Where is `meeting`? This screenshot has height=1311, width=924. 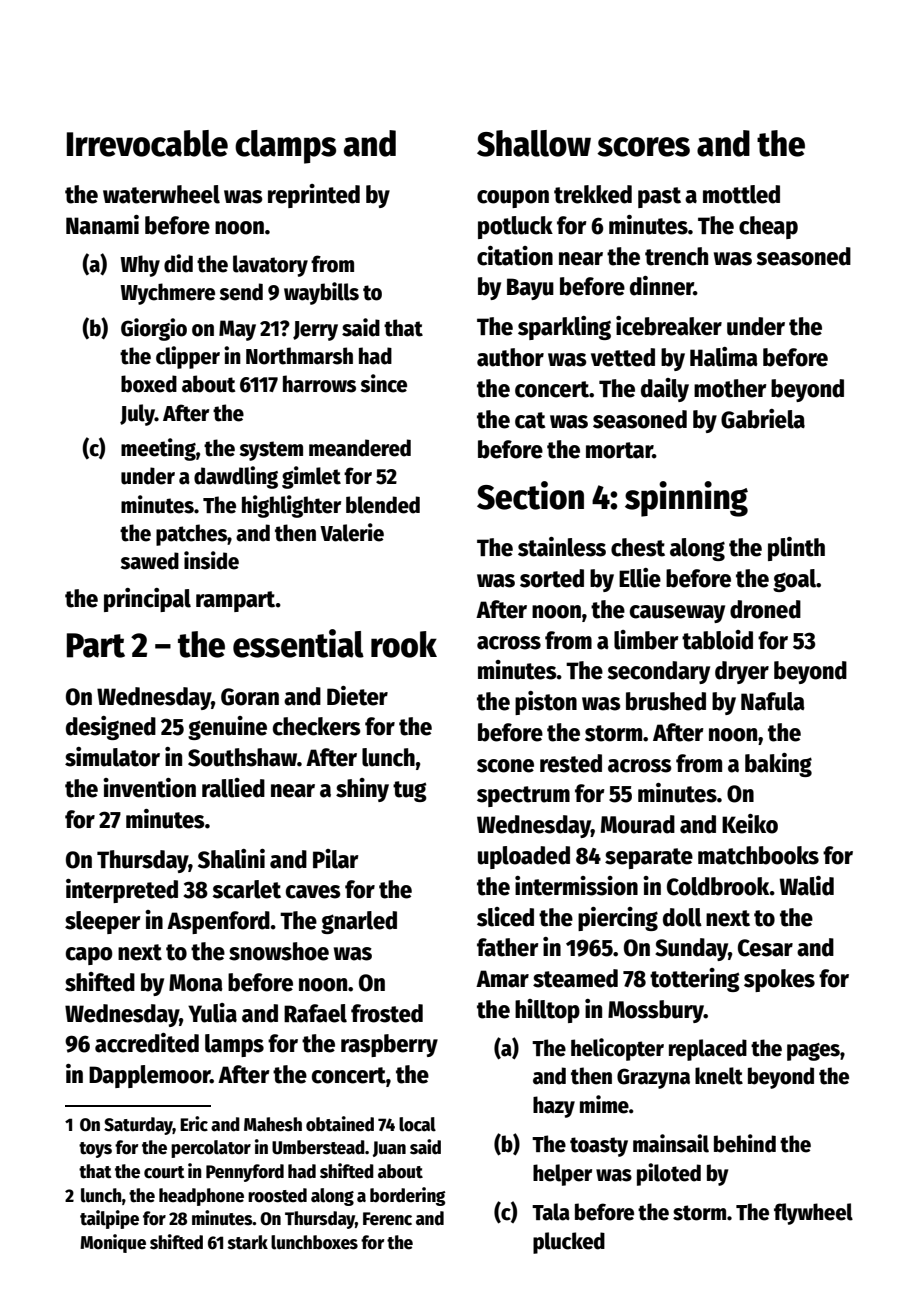 meeting is located at coordinates (158, 449).
